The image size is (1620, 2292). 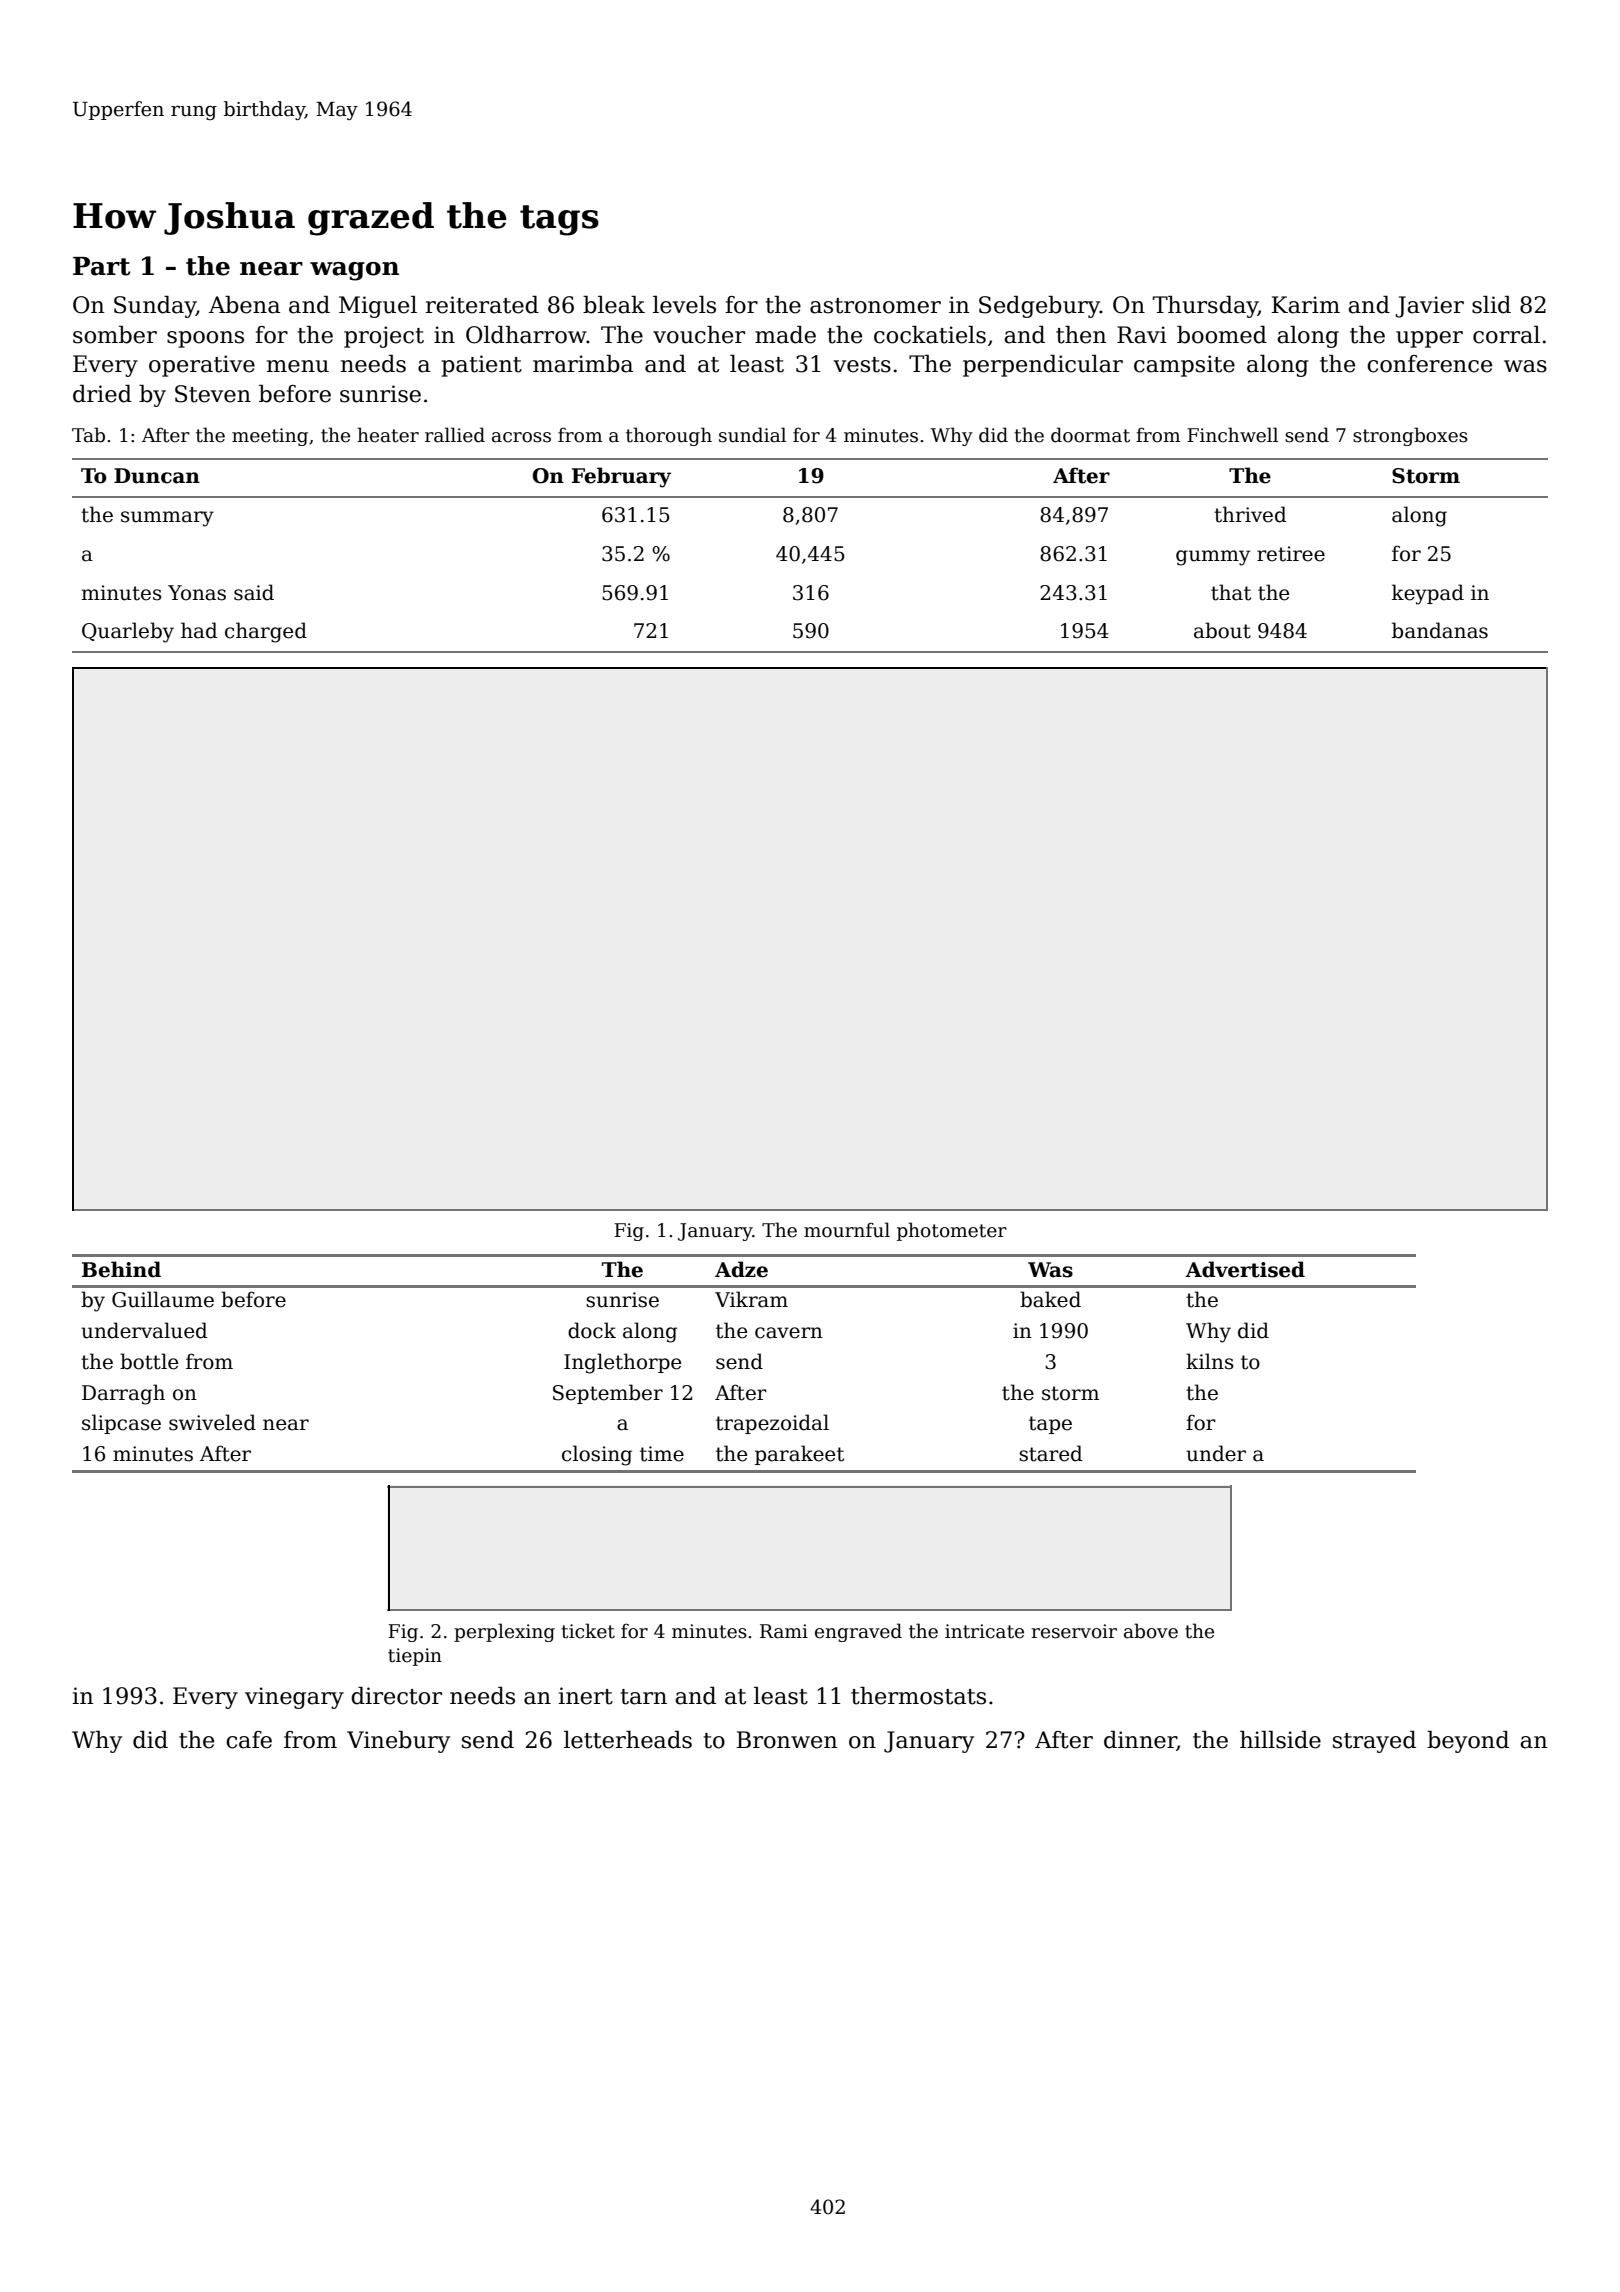 What do you see at coordinates (121, 1269) in the screenshot?
I see `Behind` at bounding box center [121, 1269].
